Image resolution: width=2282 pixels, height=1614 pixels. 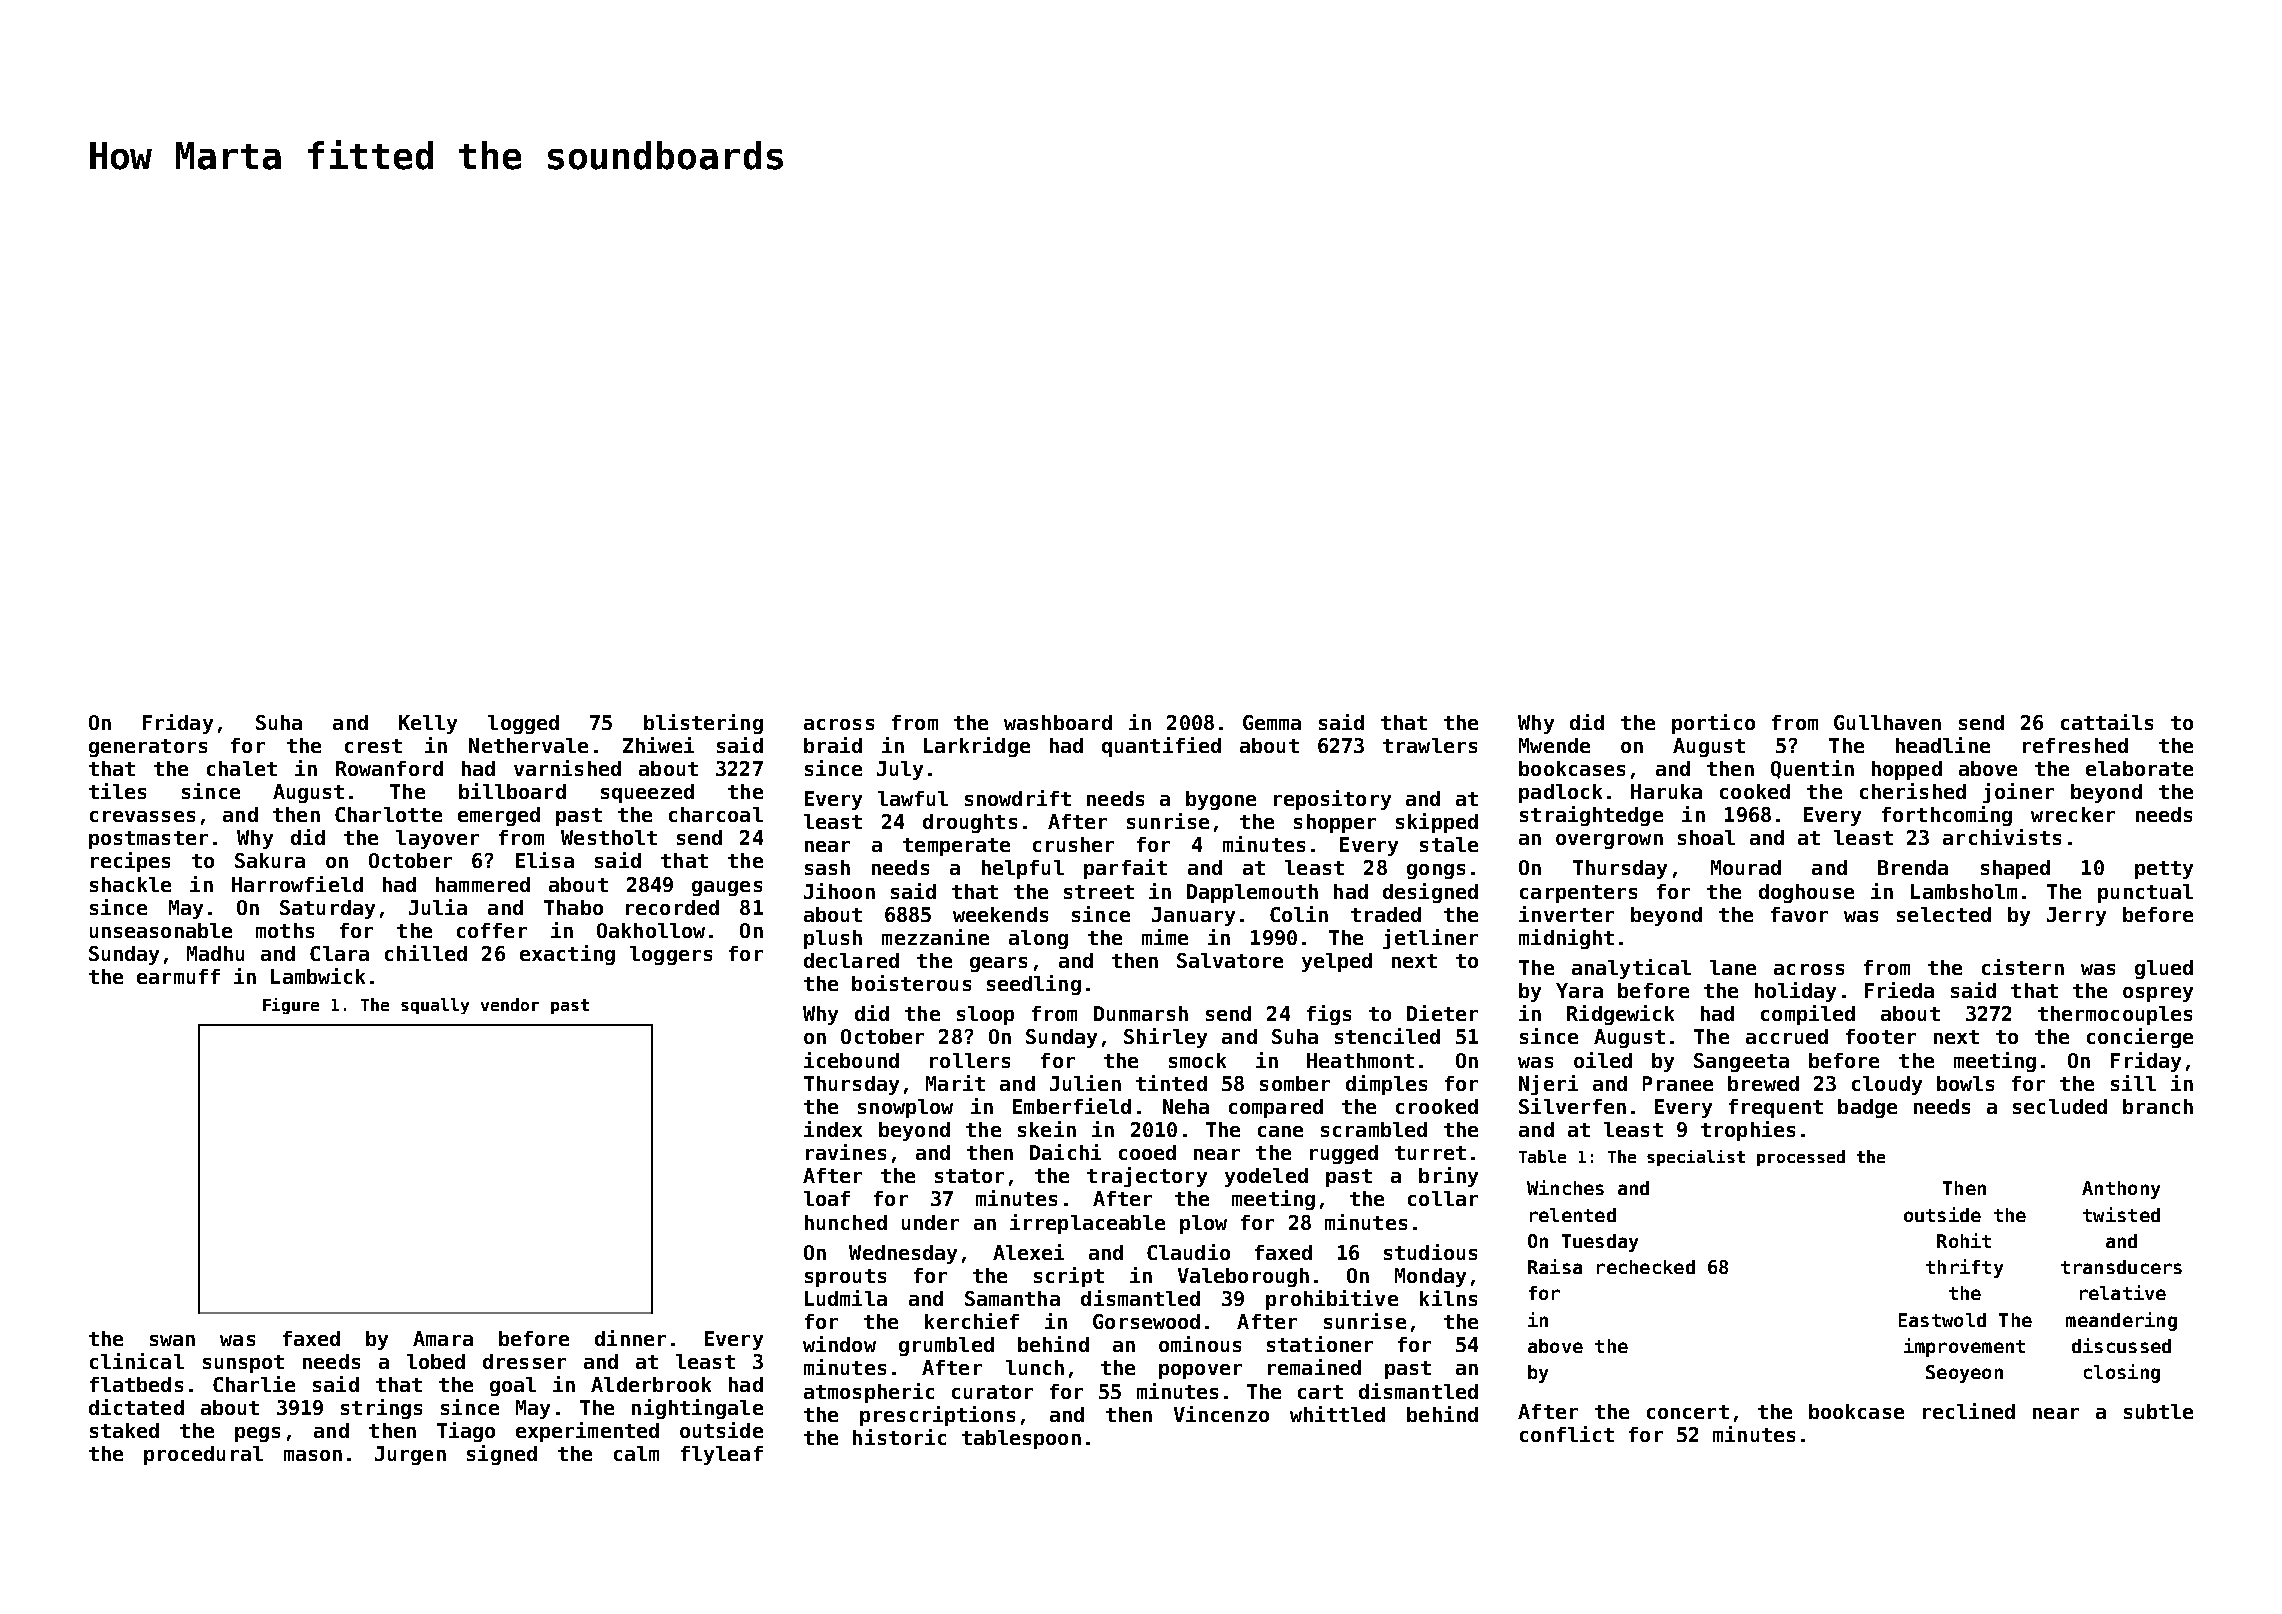 I want to click on Gorsewood, so click(x=1146, y=1321).
